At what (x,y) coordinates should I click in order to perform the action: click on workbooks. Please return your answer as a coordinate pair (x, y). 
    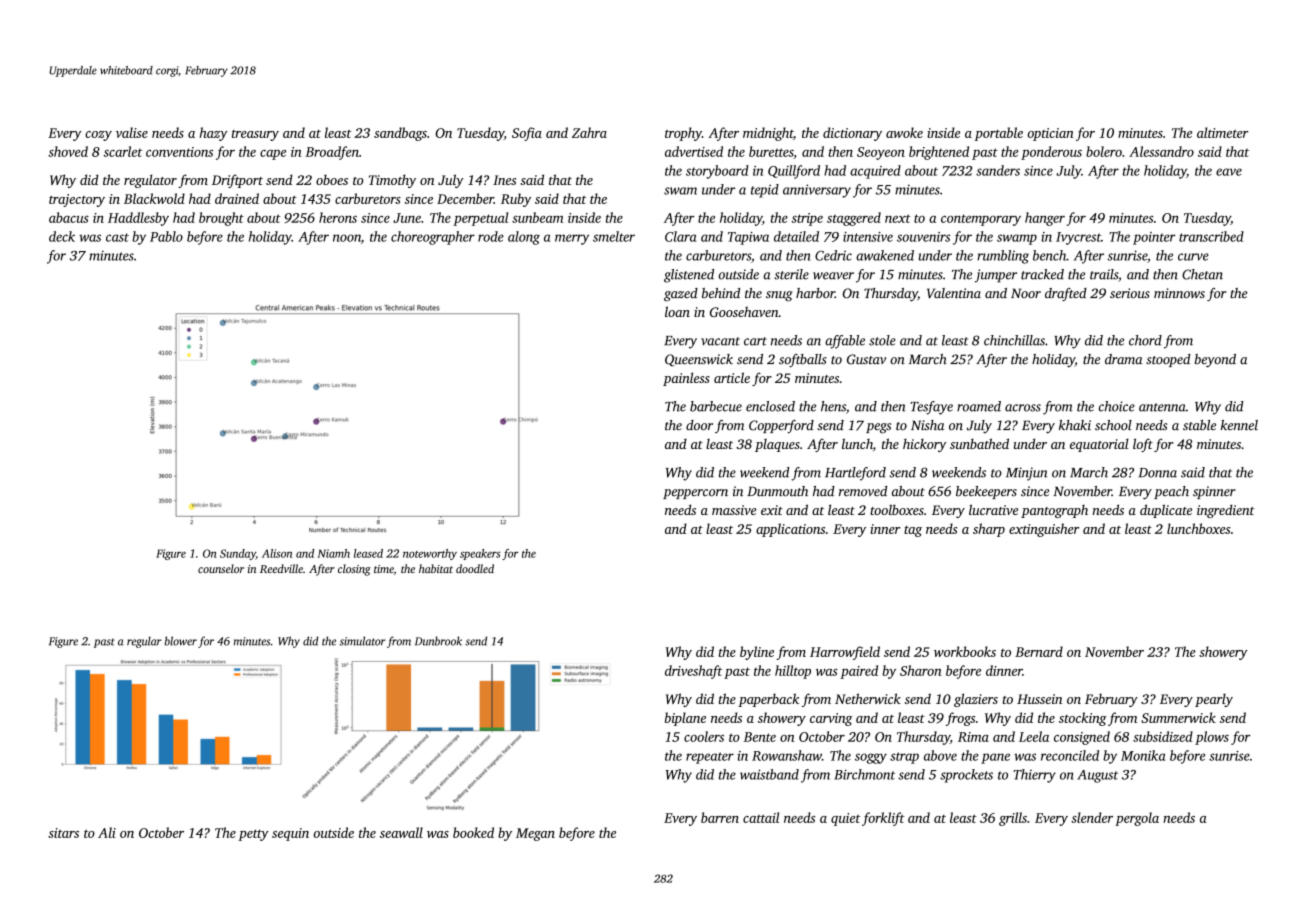
    Looking at the image, I should click on (965, 651).
